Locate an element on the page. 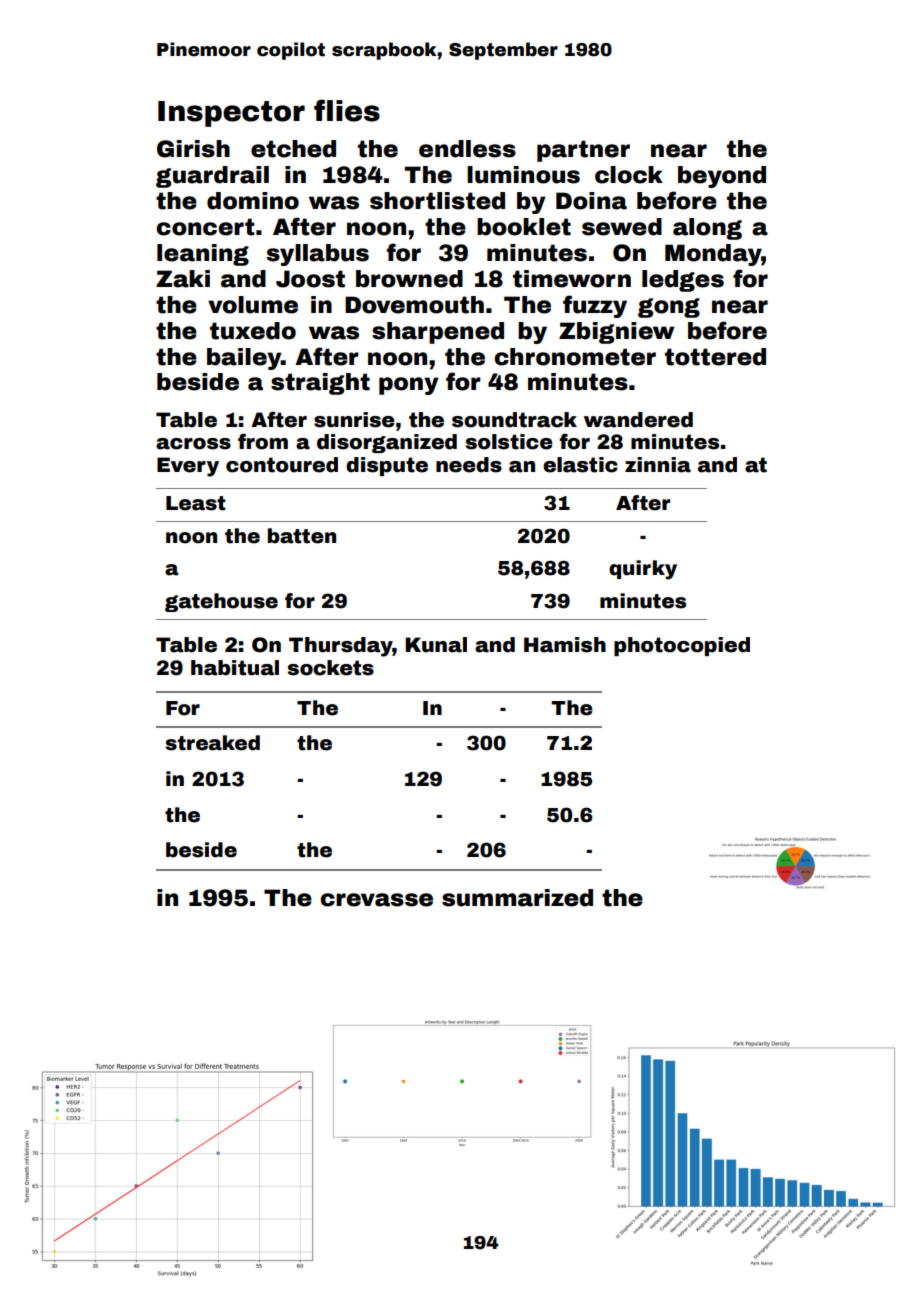 The height and width of the page is (1311, 924). habitual is located at coordinates (235, 668).
